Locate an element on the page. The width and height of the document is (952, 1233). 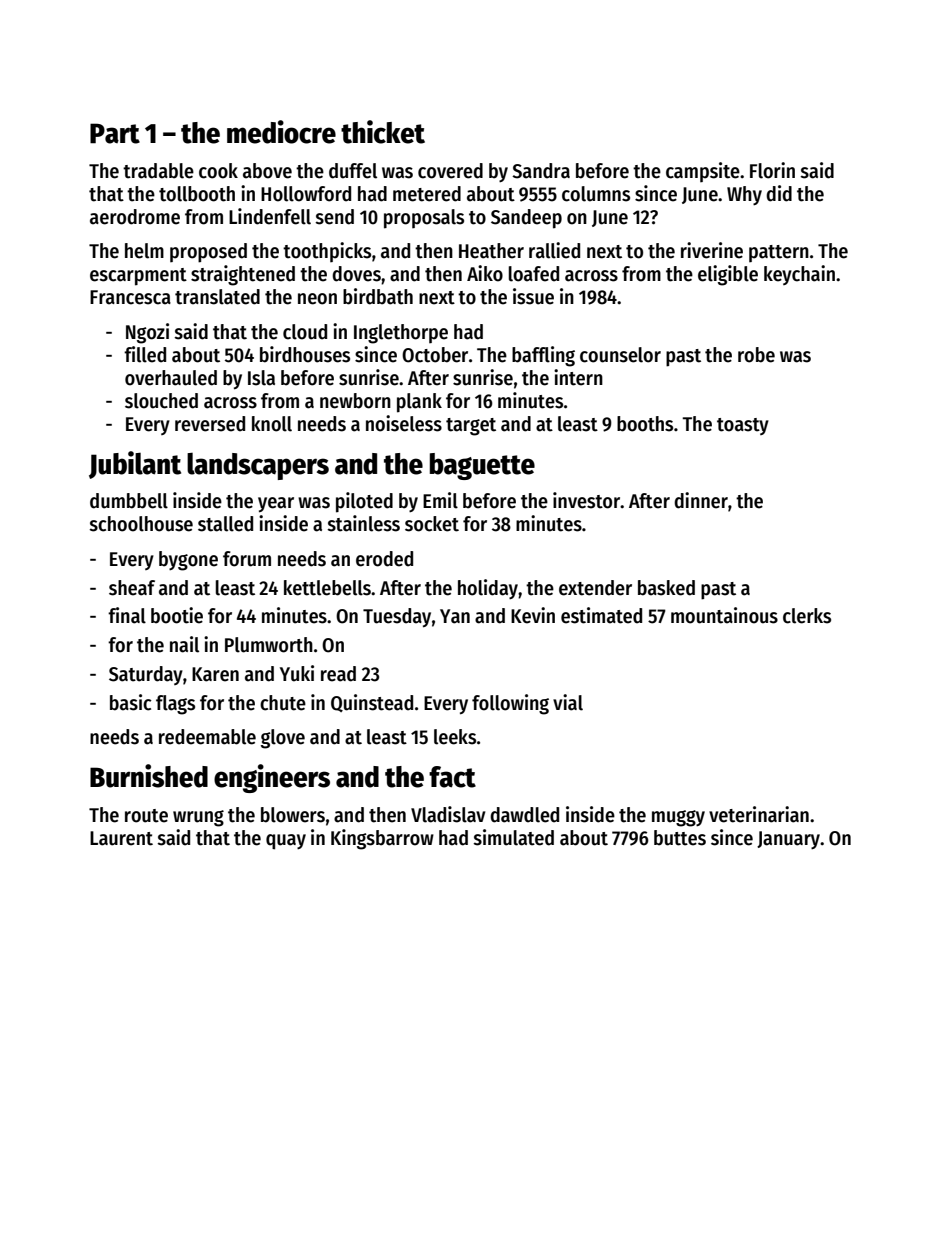
dawdled is located at coordinates (524, 815).
